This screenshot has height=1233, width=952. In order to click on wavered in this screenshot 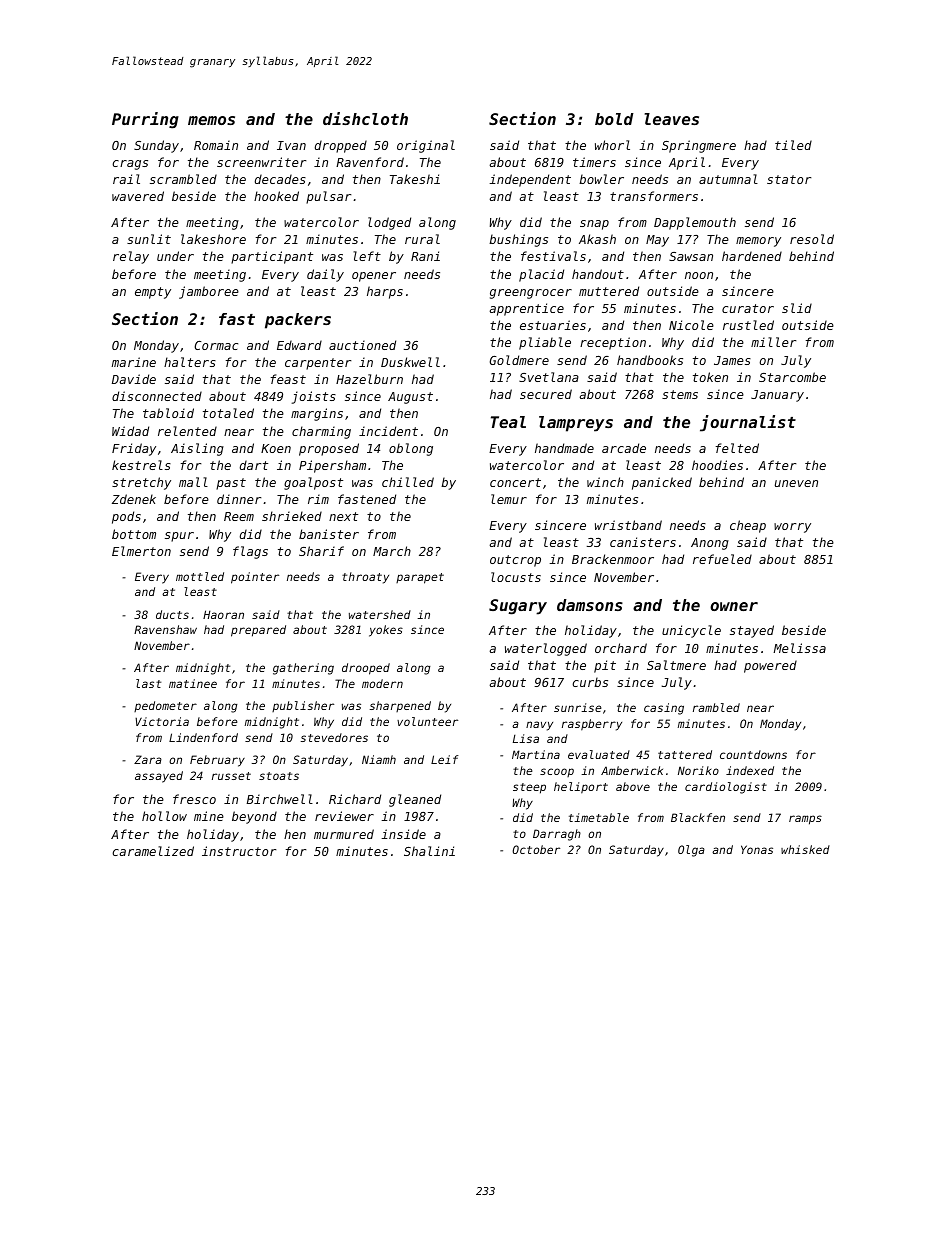, I will do `click(138, 196)`.
